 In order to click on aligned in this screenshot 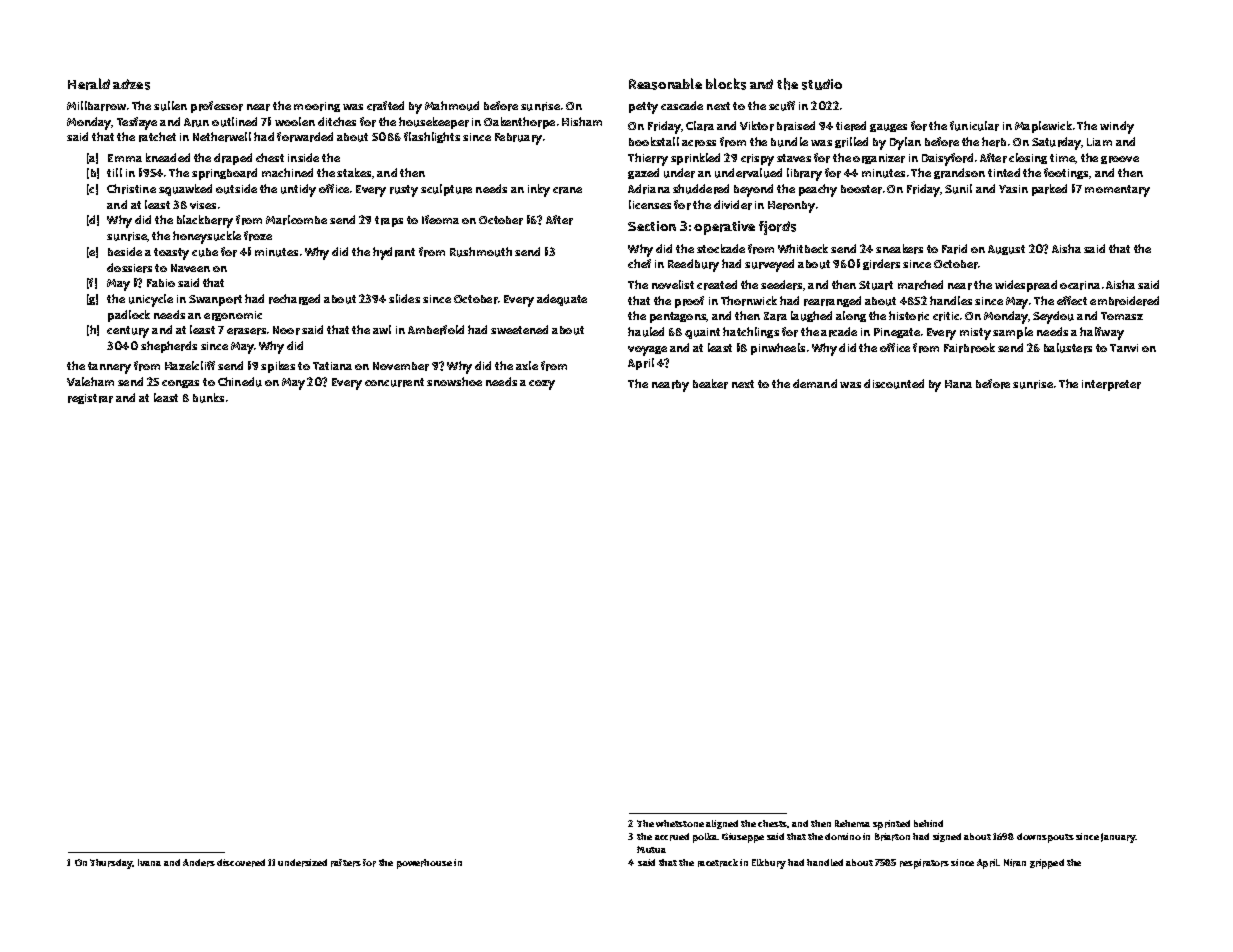, I will do `click(722, 824)`.
